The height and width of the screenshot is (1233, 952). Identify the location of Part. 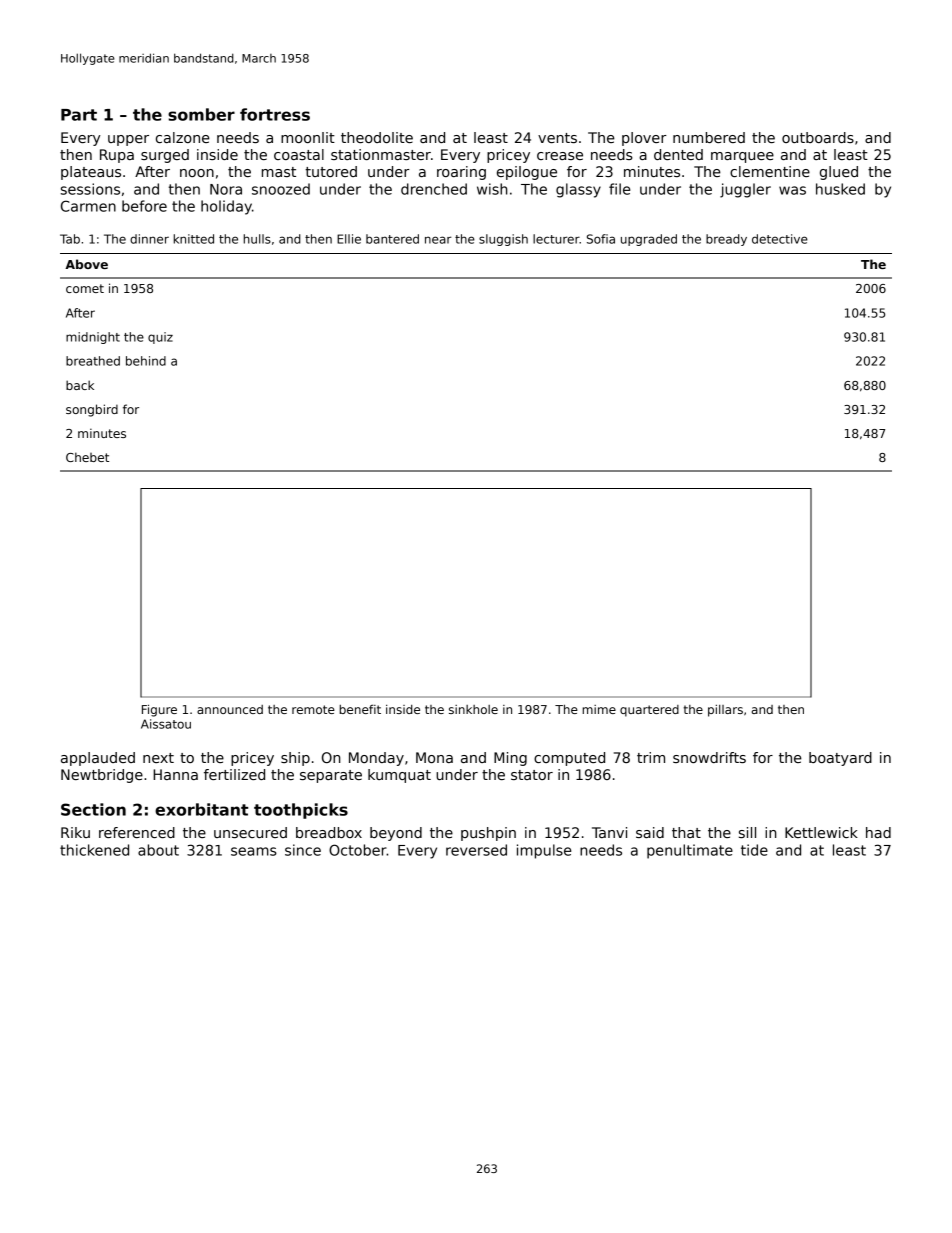
(79, 115).
